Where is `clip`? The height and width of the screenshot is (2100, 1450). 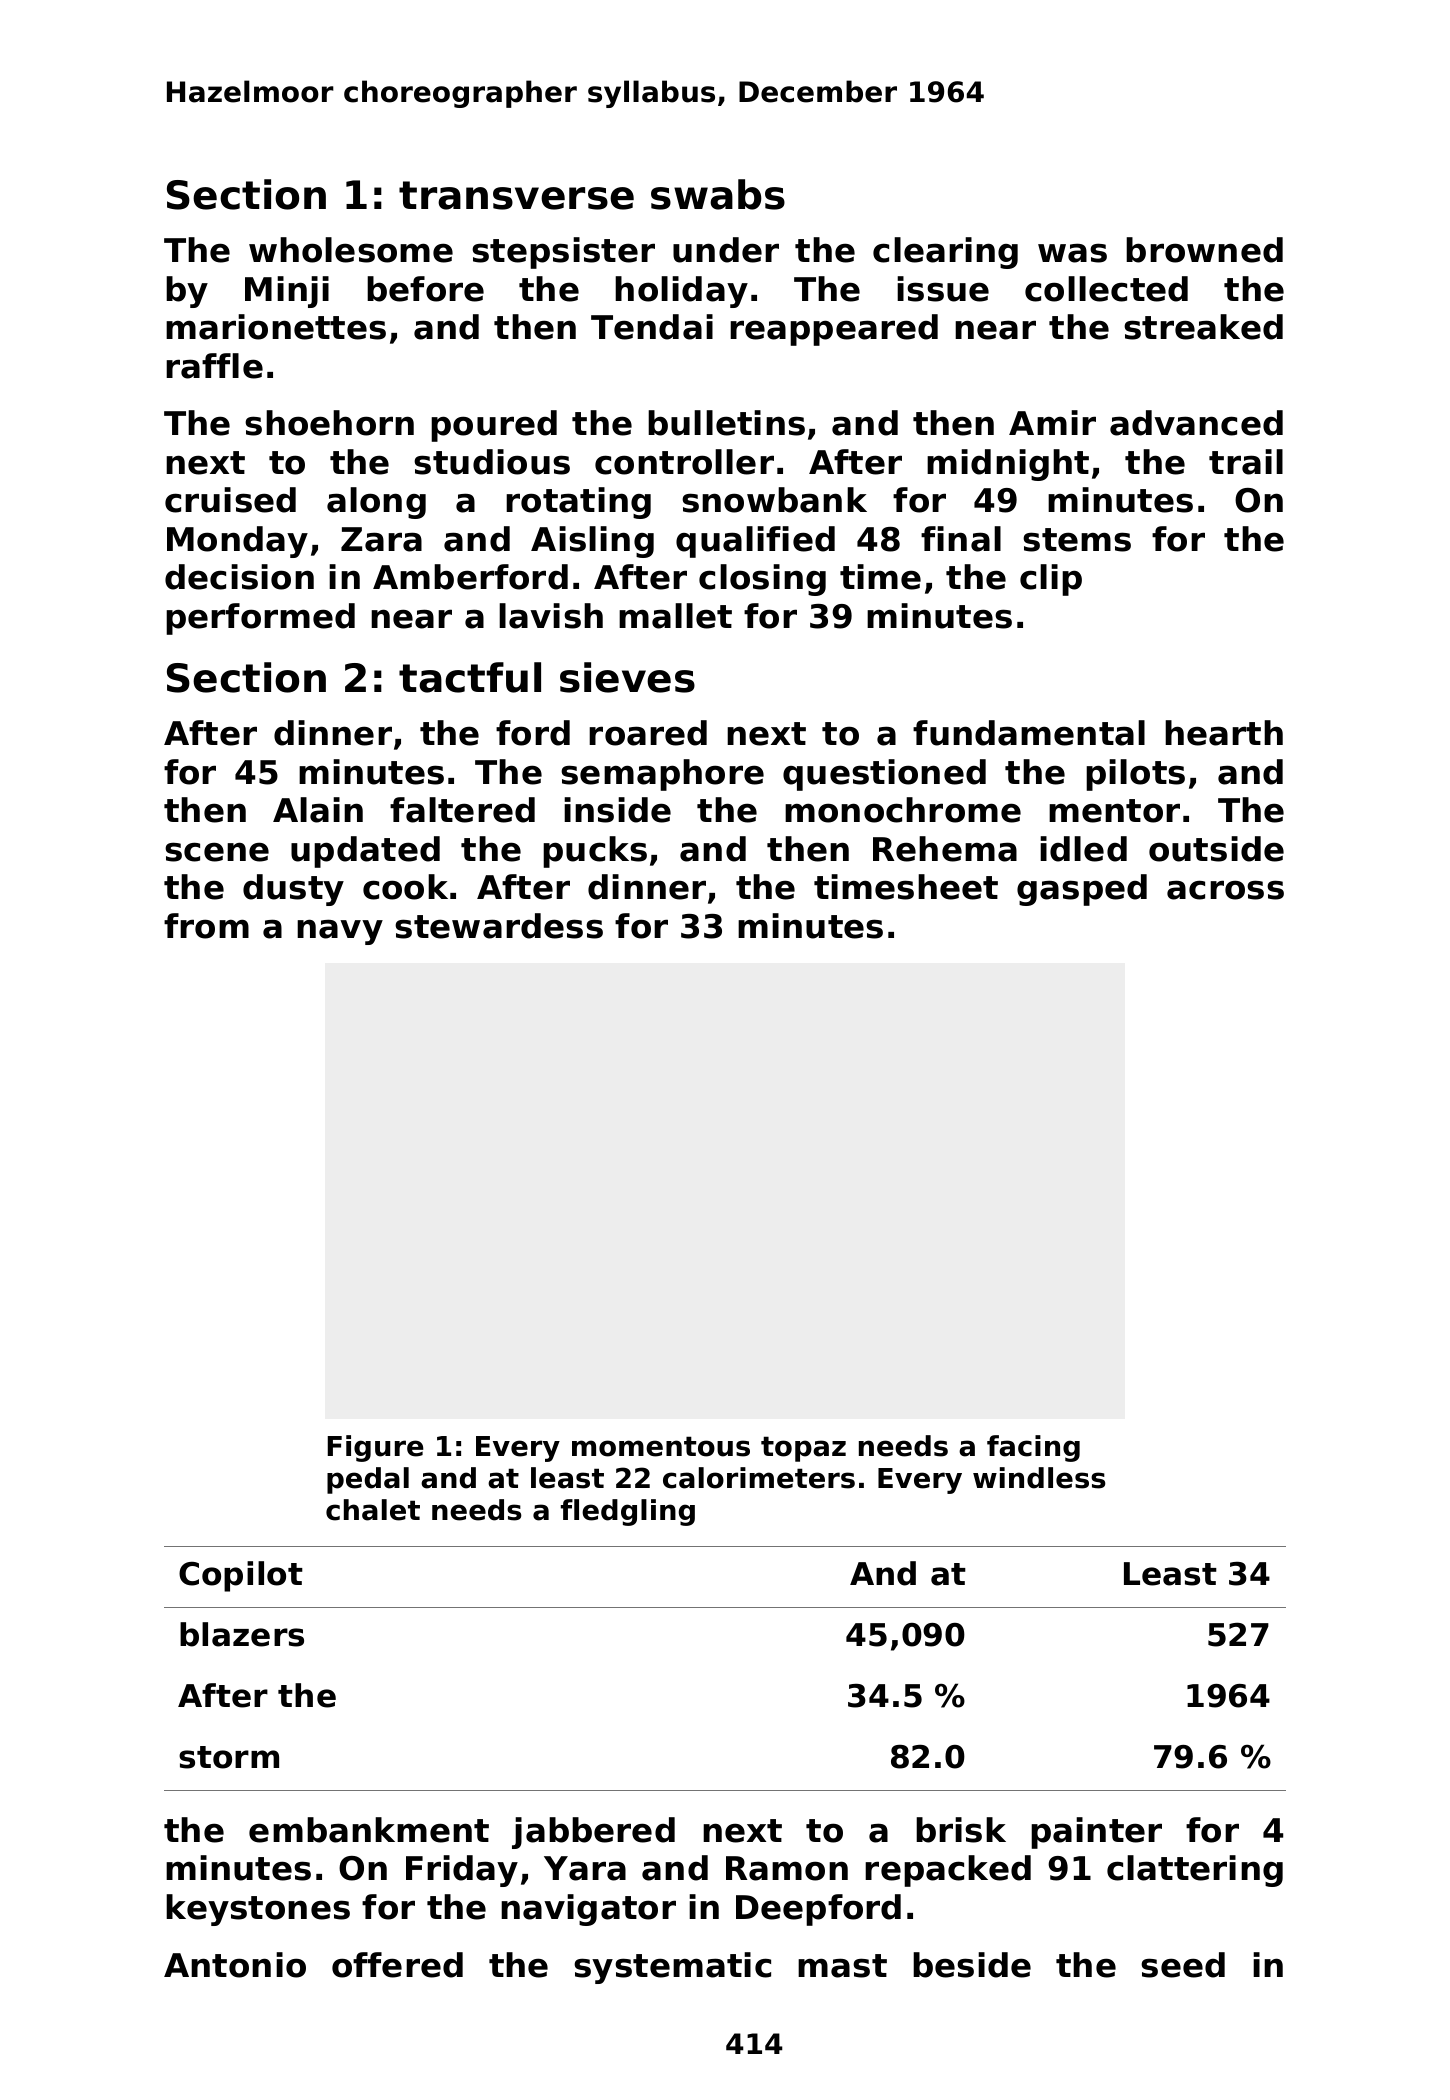 clip is located at coordinates (1051, 580).
